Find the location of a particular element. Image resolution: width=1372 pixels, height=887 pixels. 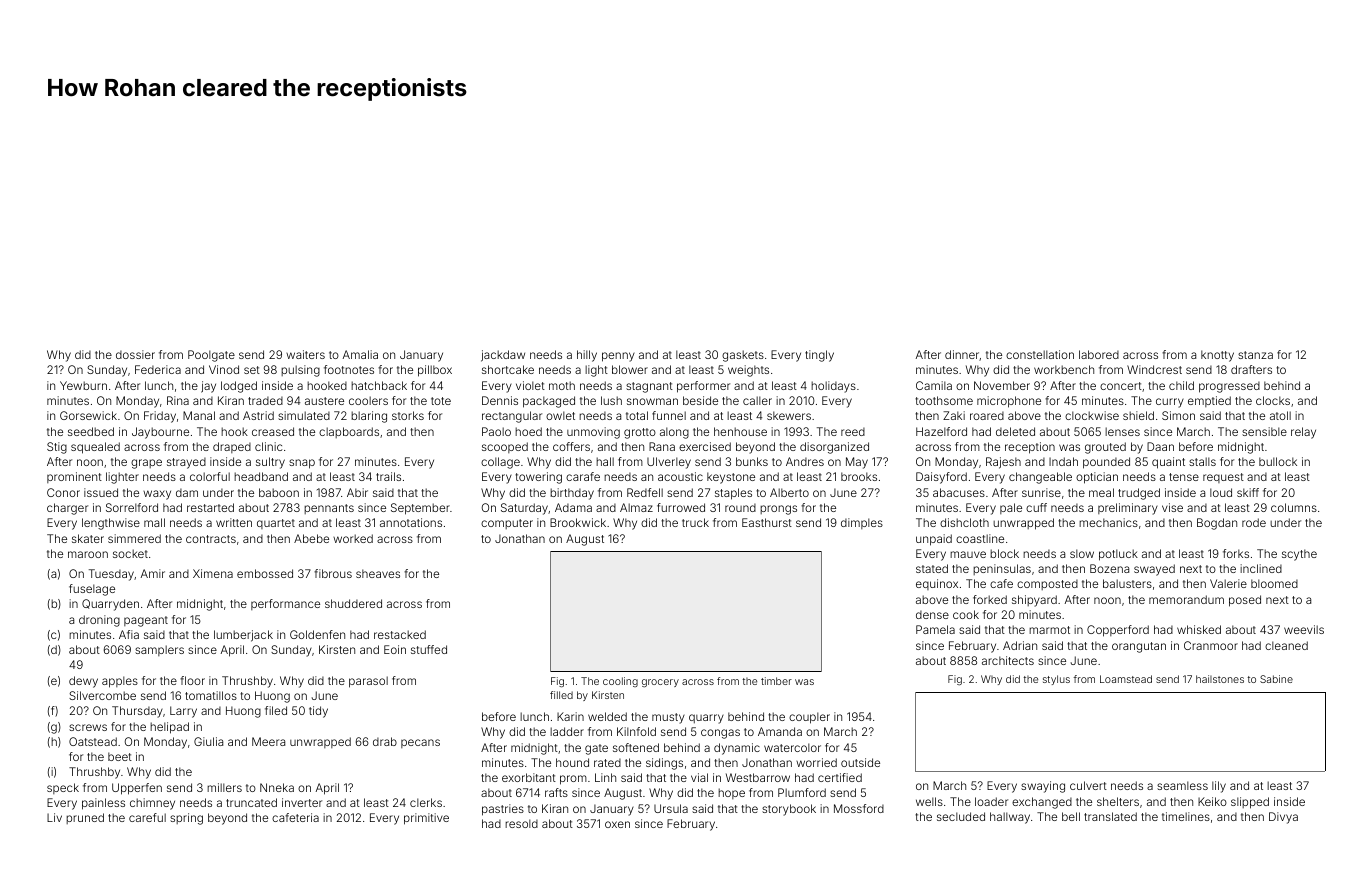

beet is located at coordinates (120, 756).
